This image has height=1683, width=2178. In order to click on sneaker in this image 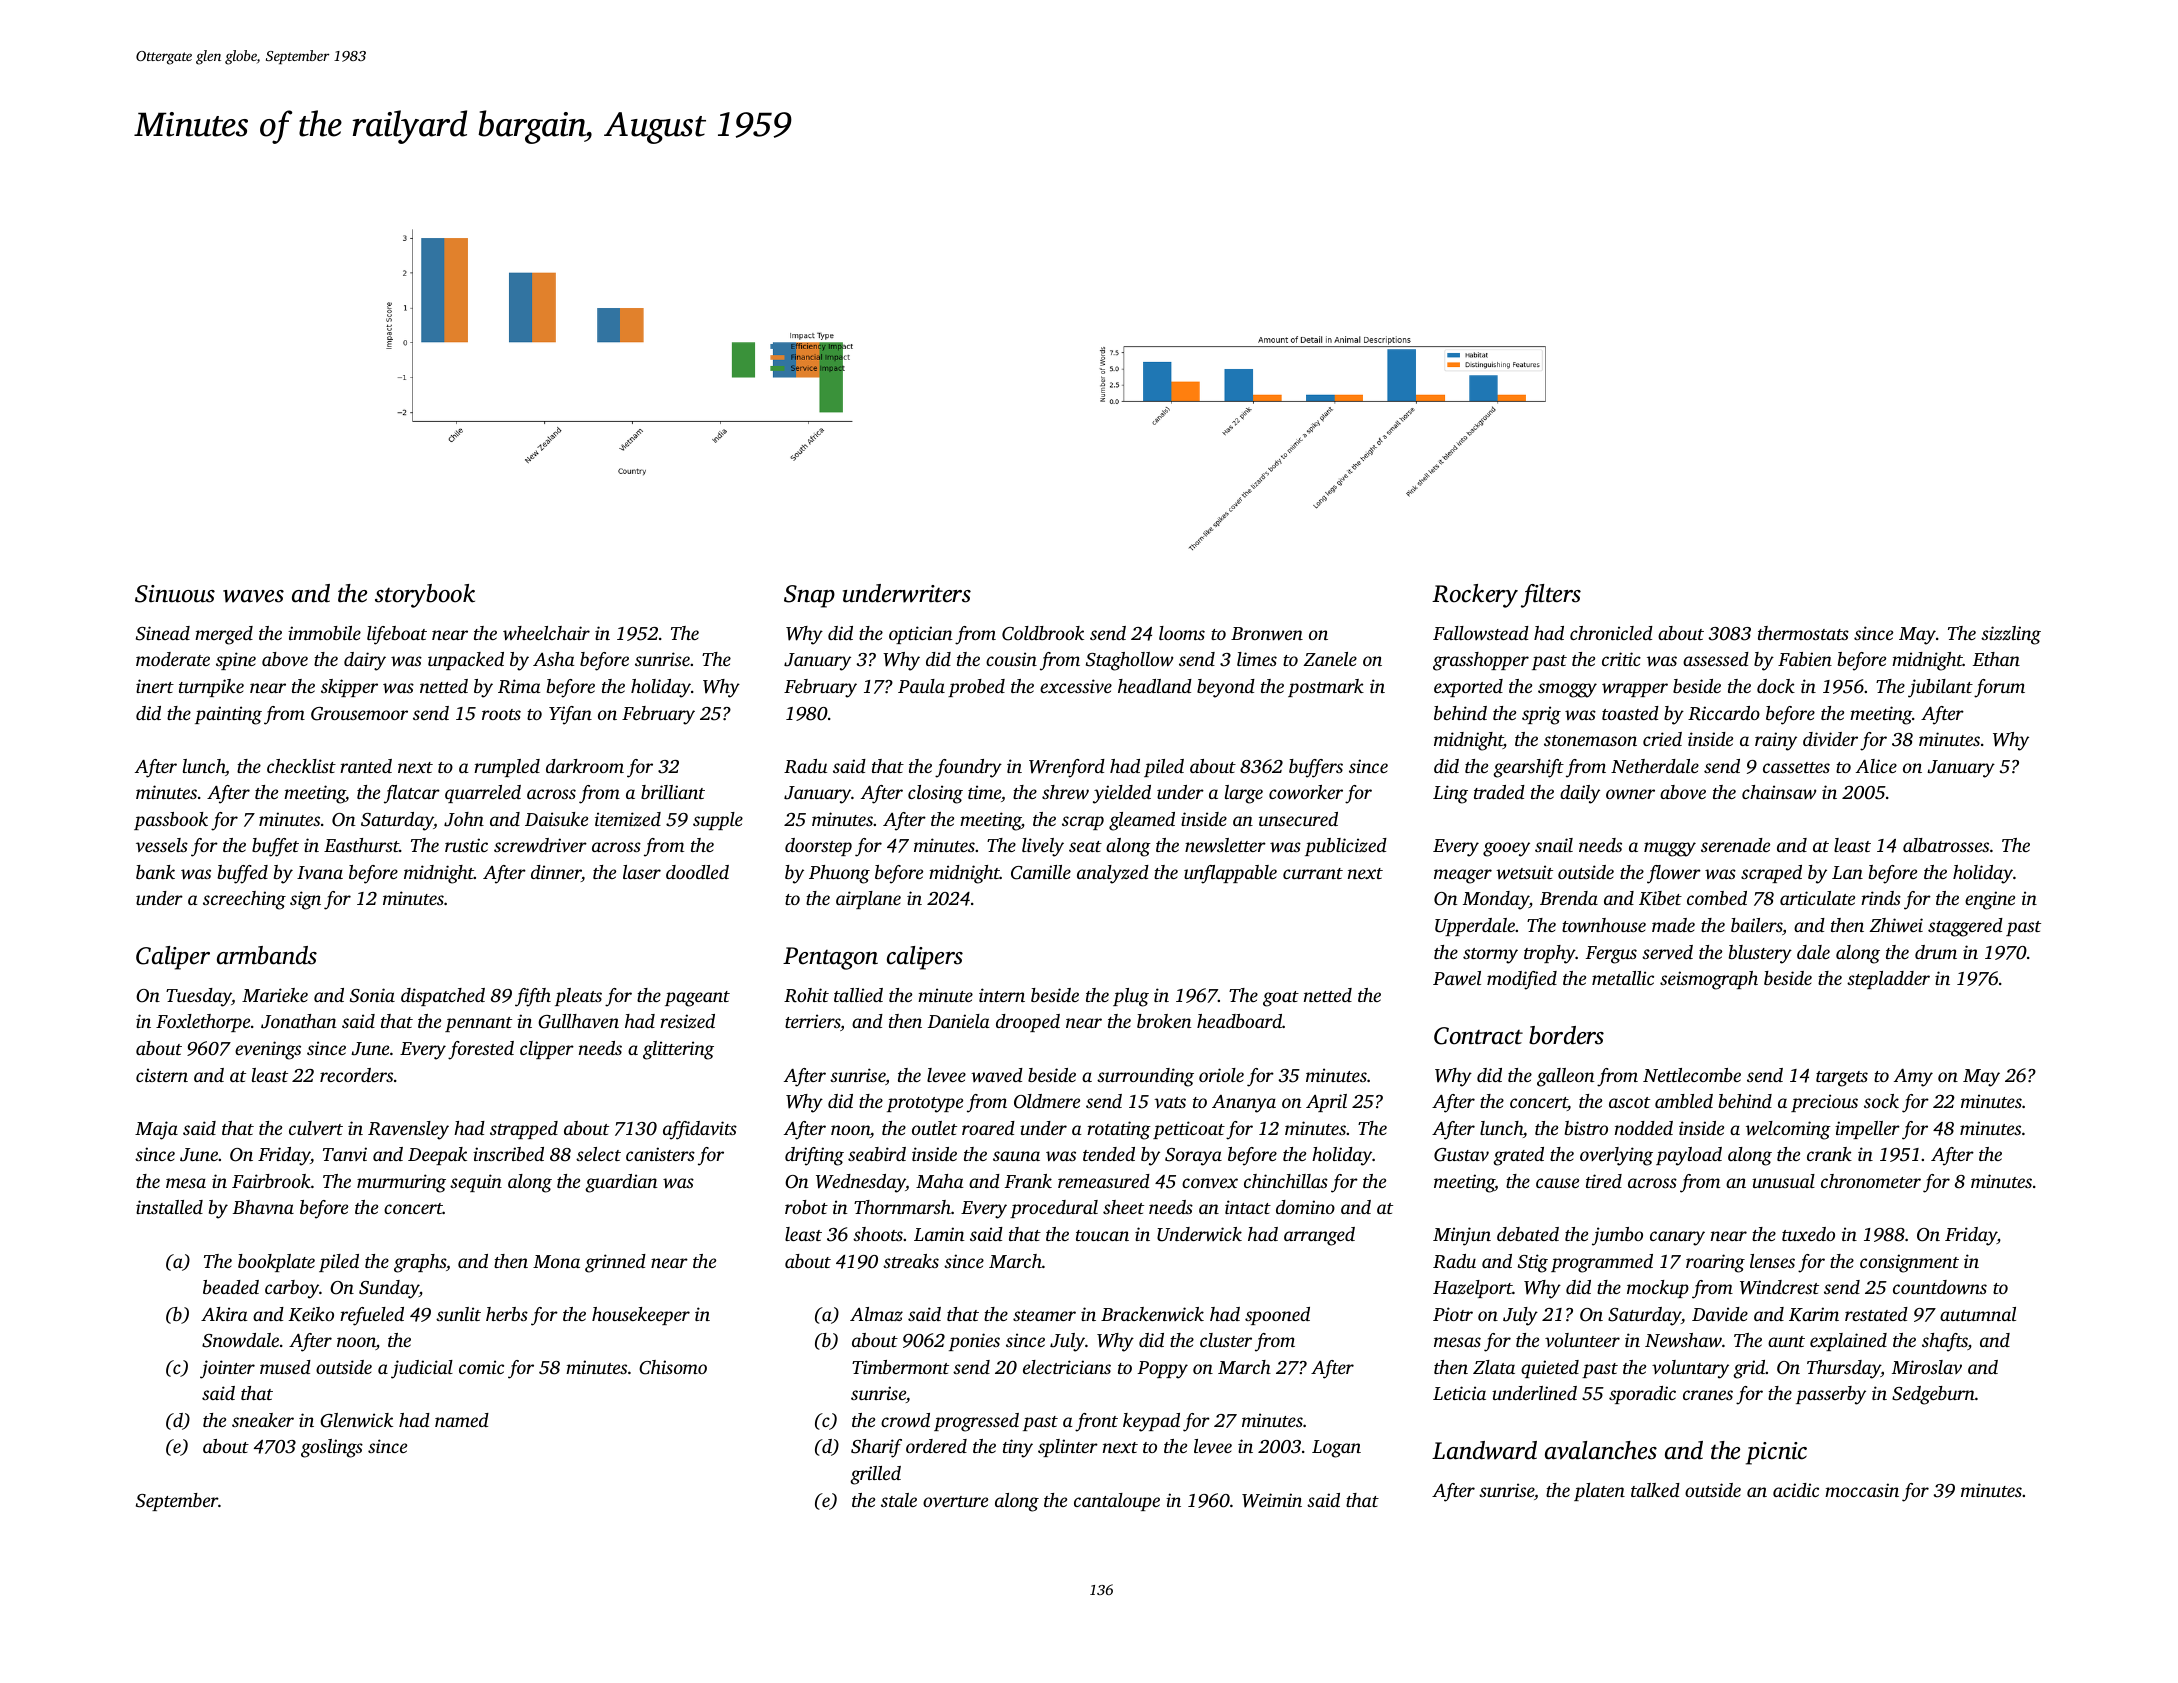, I will do `click(263, 1420)`.
